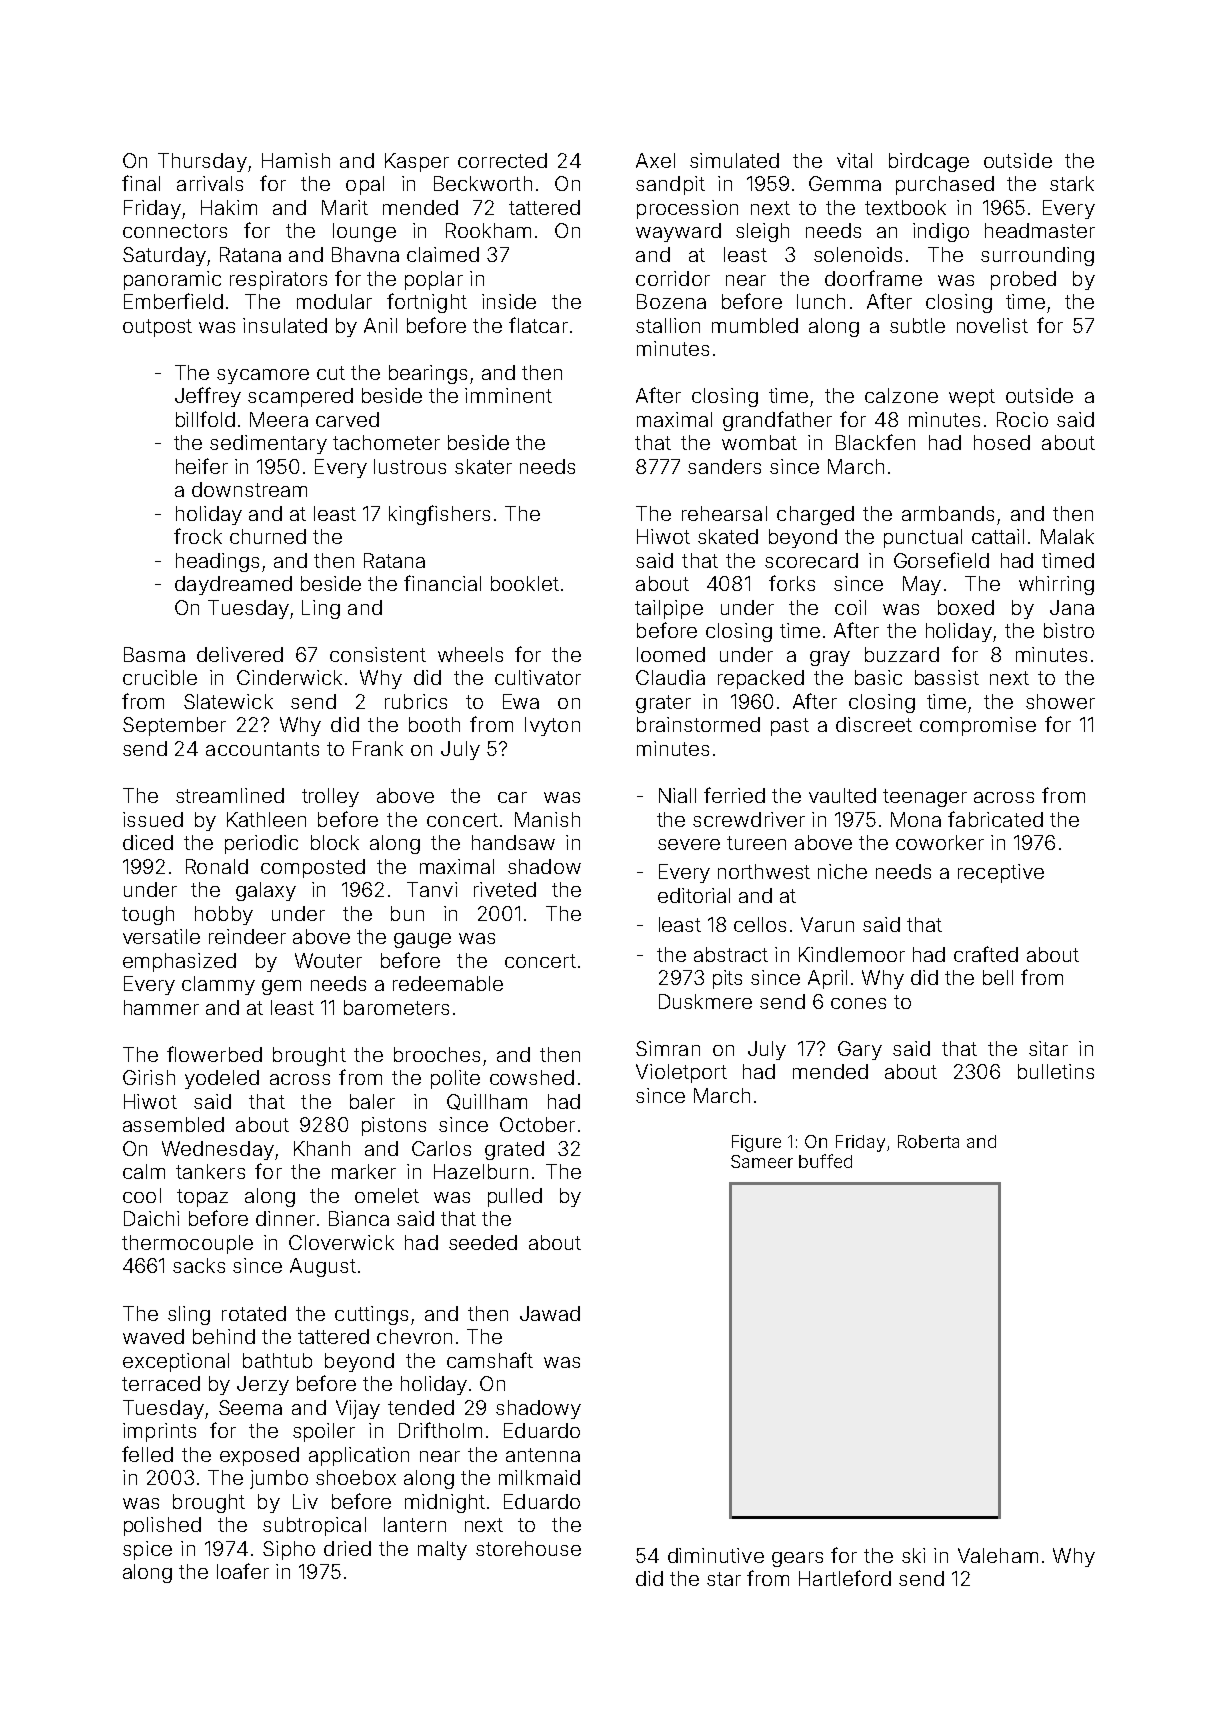 The image size is (1217, 1722). Describe the element at coordinates (854, 160) in the page. I see `vital` at that location.
